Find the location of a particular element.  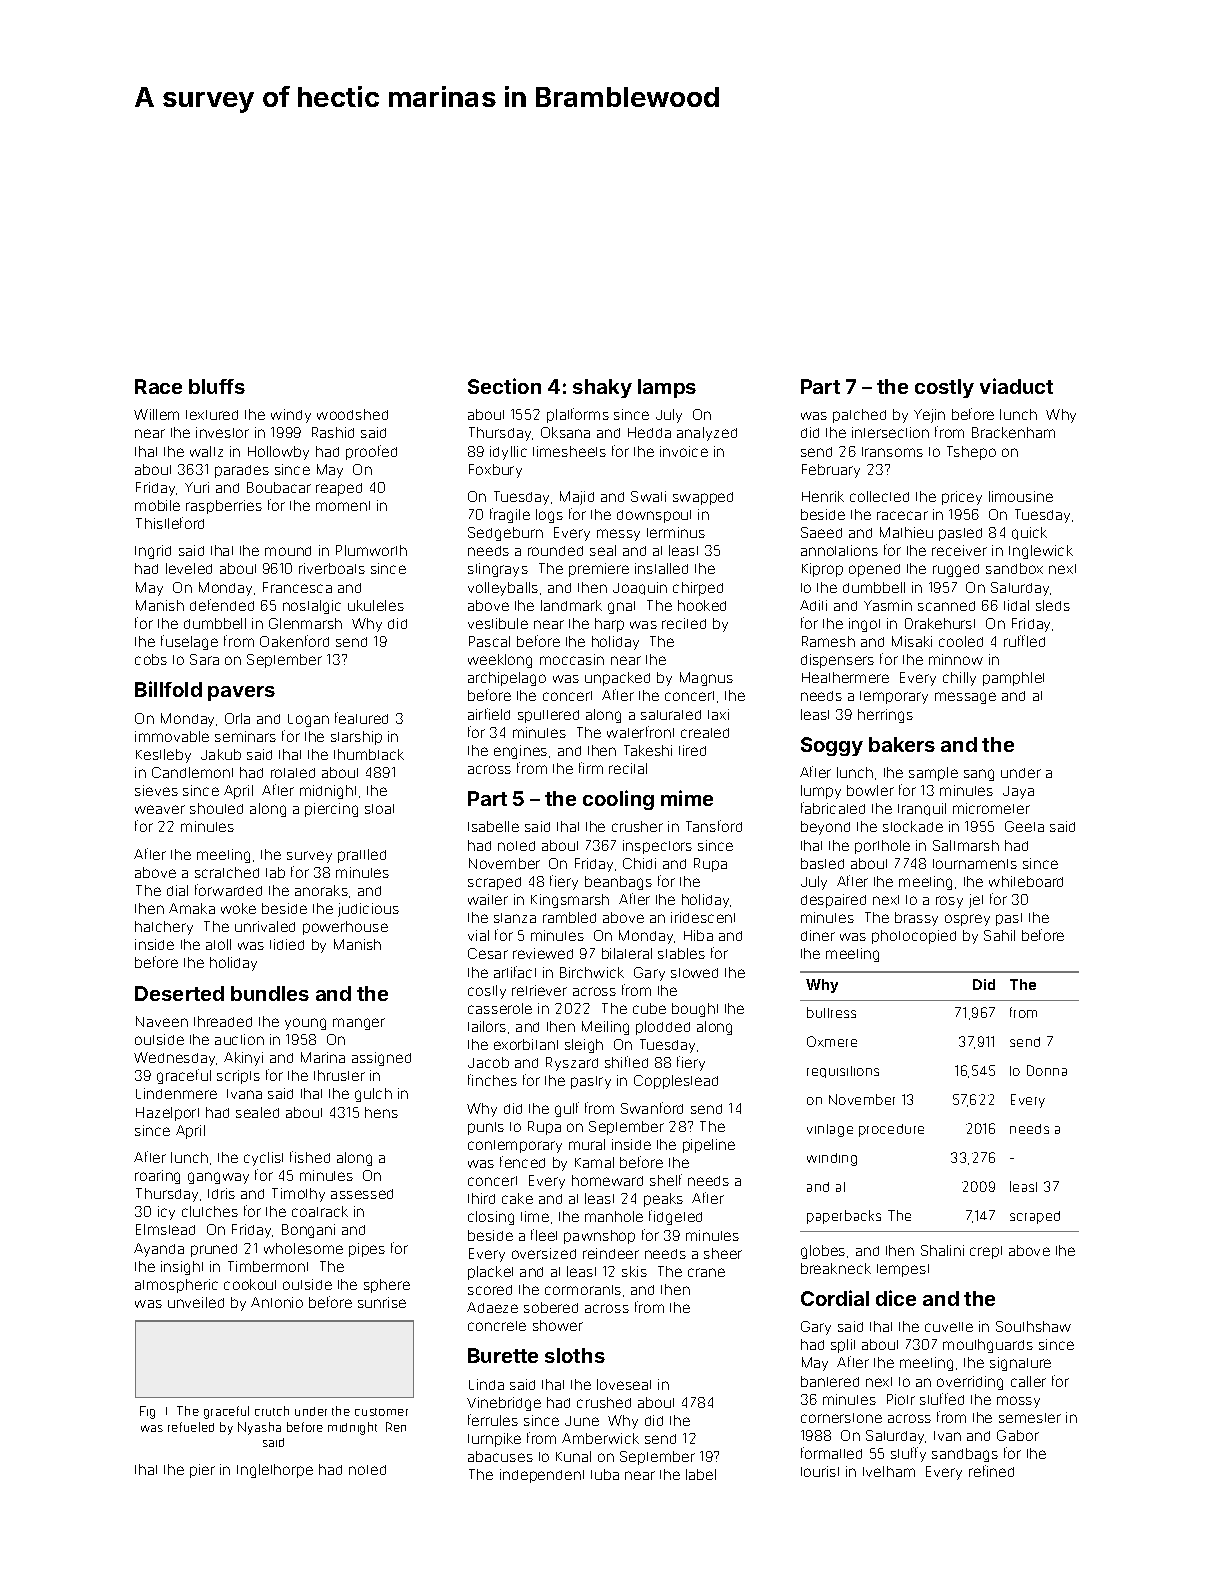

Inglethorpe is located at coordinates (275, 1471).
